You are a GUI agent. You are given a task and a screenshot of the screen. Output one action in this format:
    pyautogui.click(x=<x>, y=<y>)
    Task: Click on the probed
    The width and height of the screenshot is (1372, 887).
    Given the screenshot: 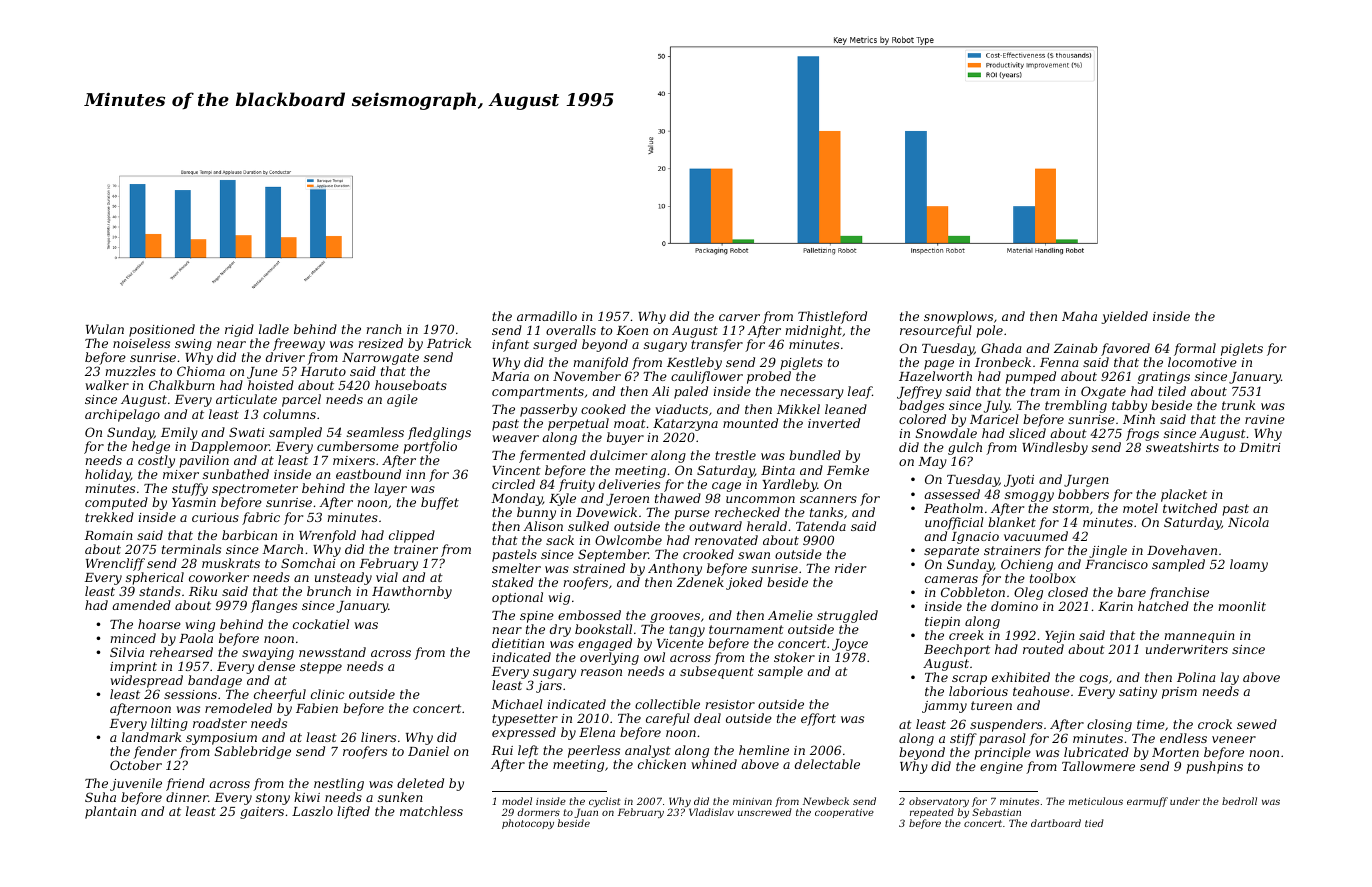 What is the action you would take?
    pyautogui.click(x=769, y=377)
